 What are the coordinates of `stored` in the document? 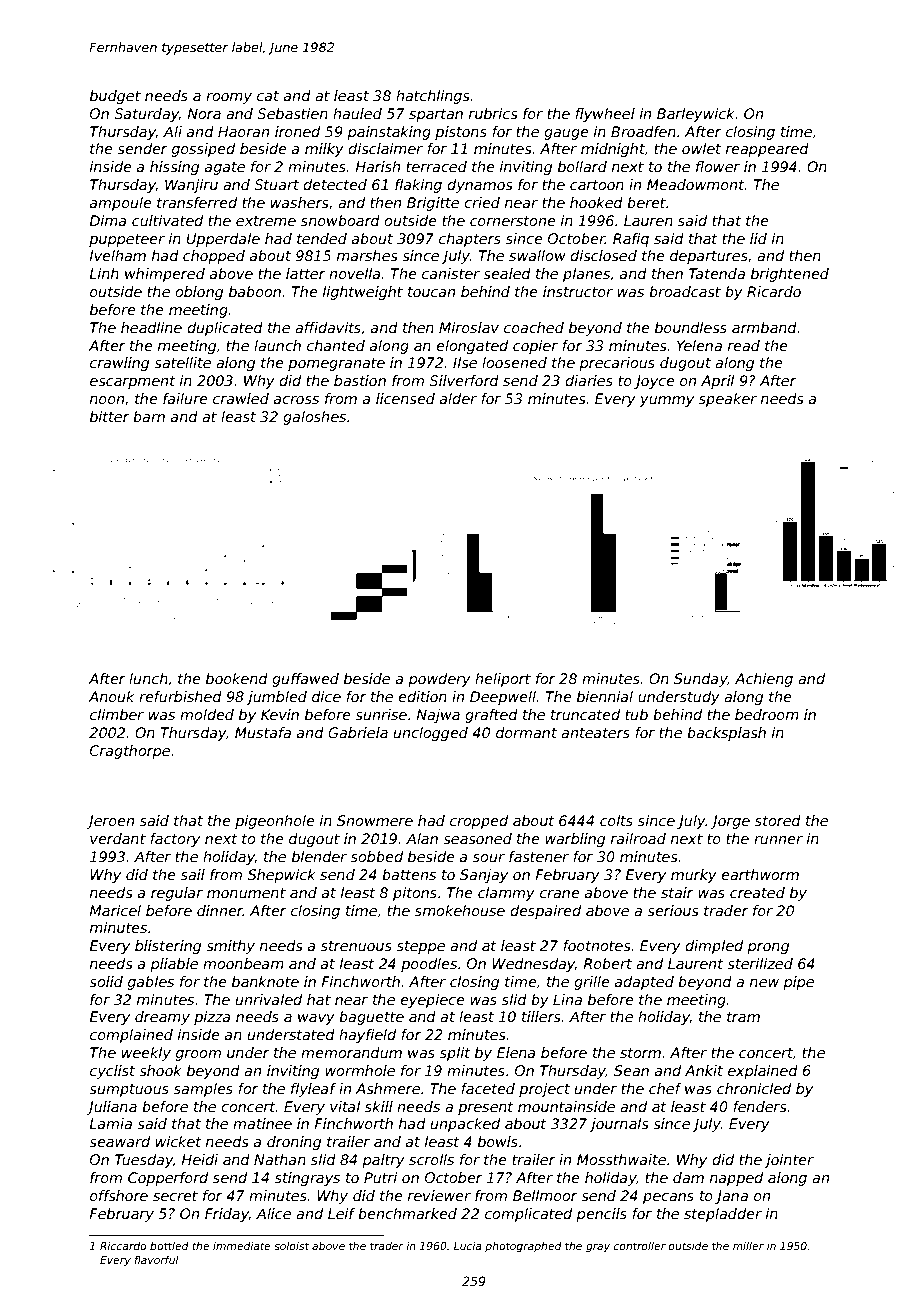 It's located at (778, 820).
